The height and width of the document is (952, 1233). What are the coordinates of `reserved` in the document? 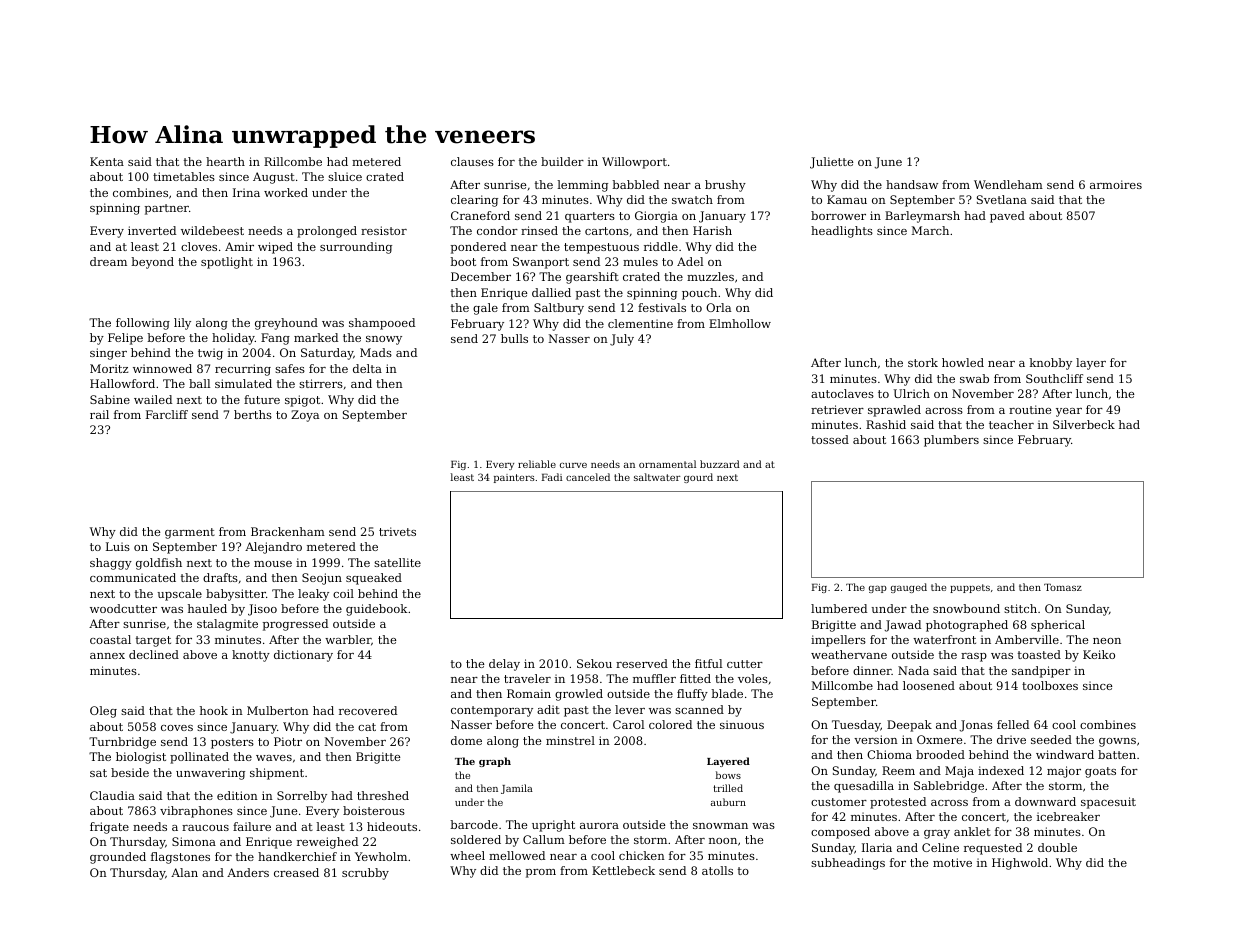 It's located at (642, 663).
